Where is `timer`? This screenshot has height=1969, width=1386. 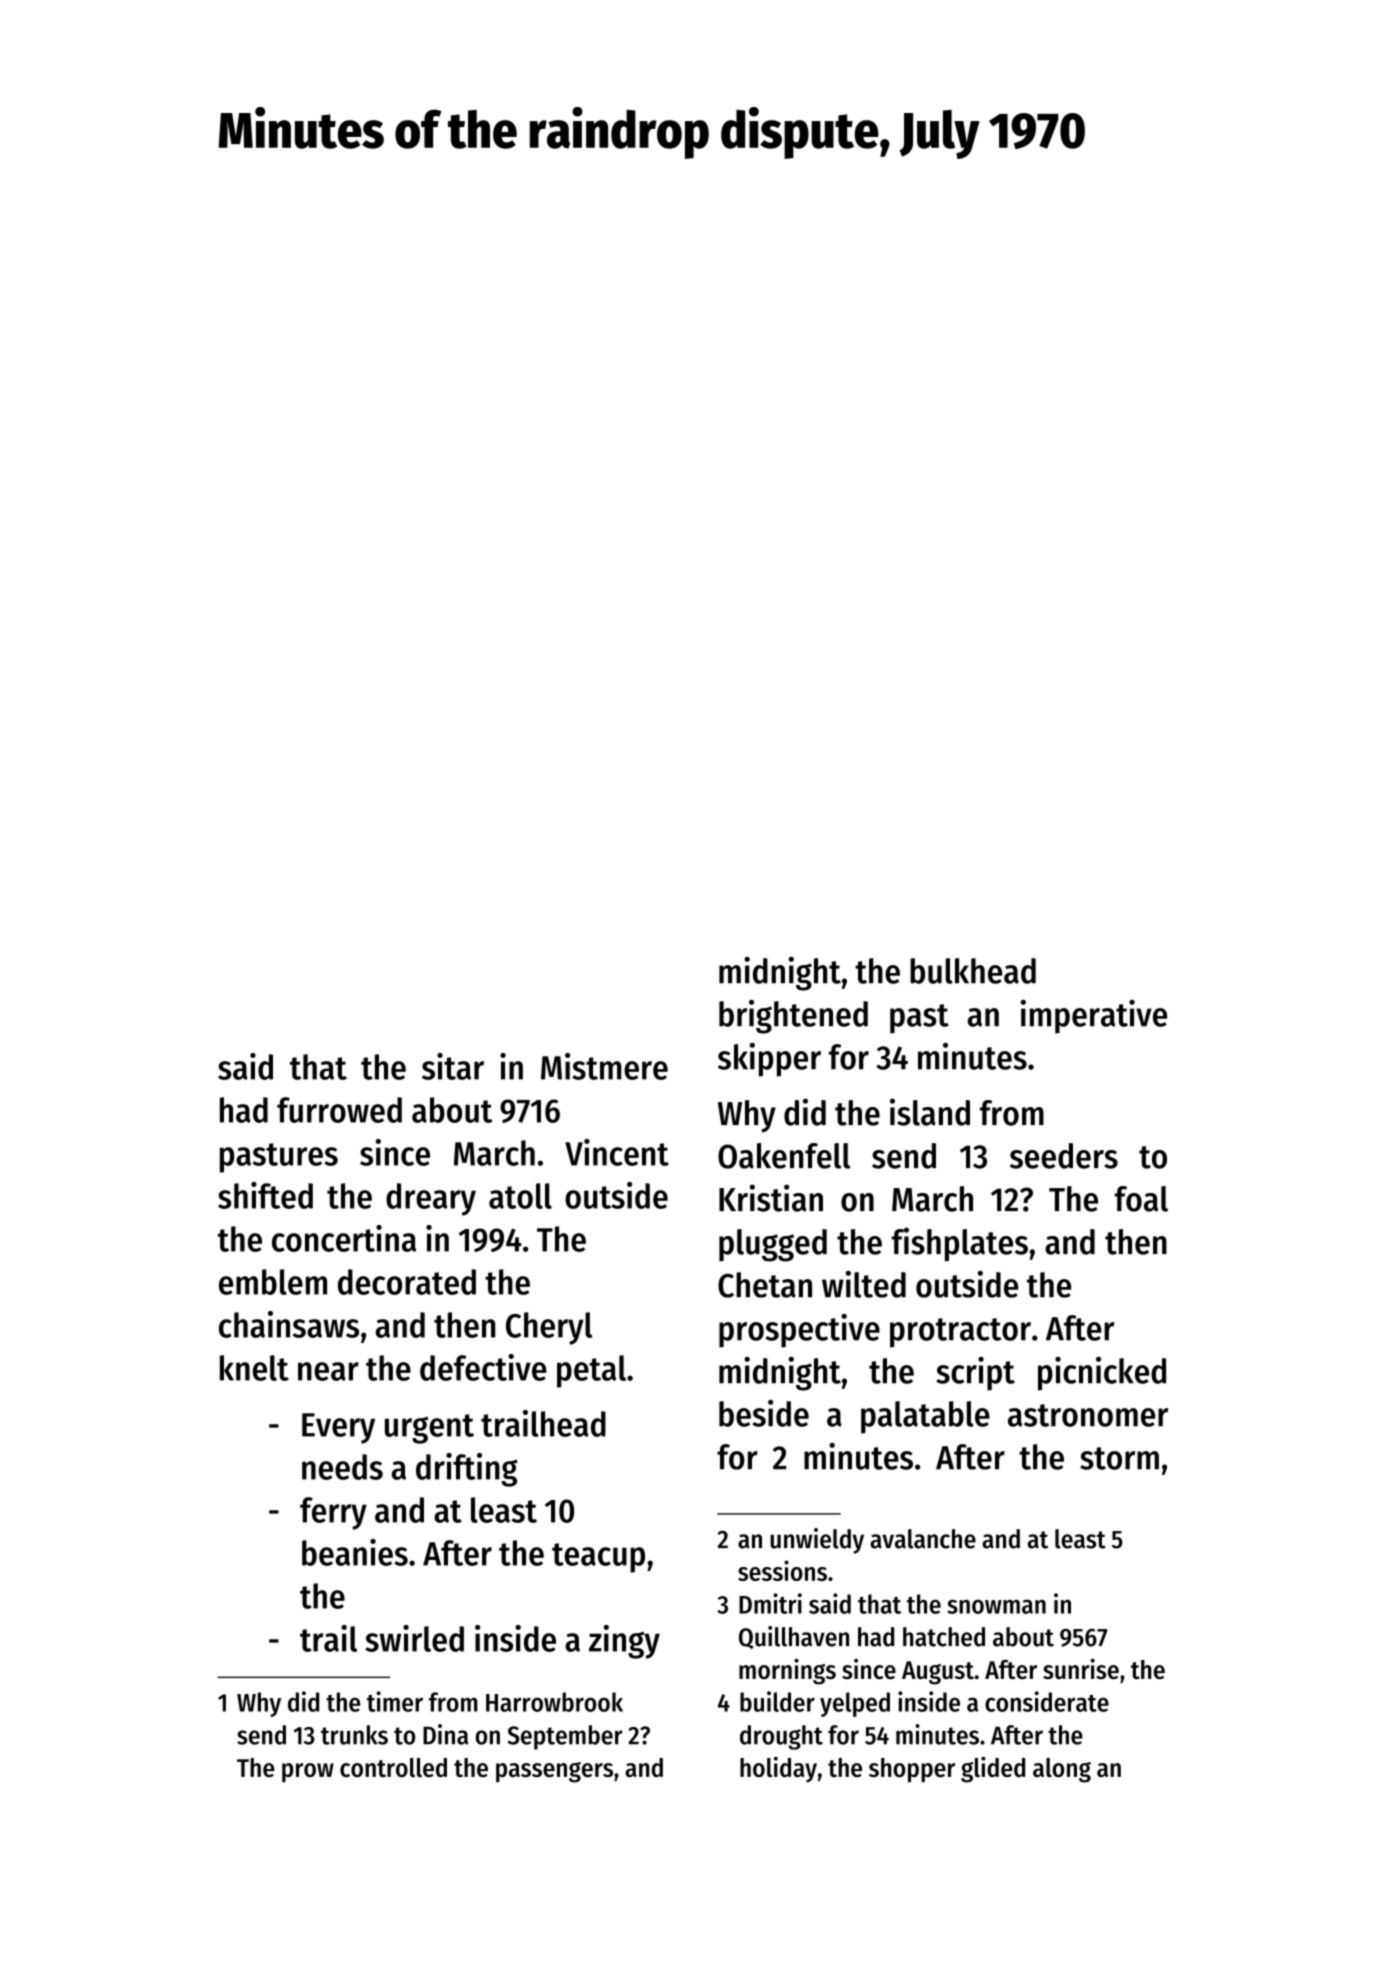 timer is located at coordinates (395, 1701).
